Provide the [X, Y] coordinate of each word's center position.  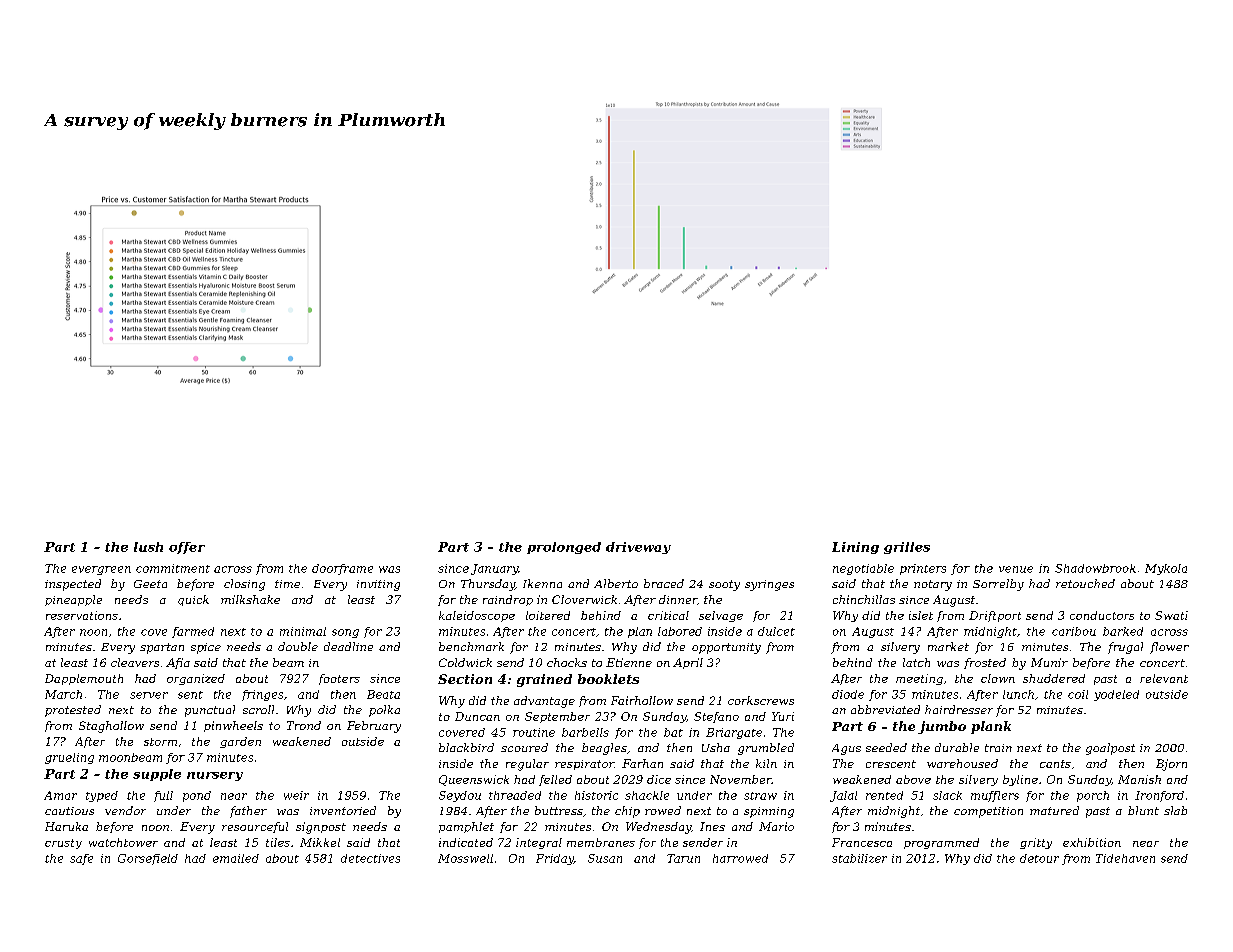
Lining [855, 548]
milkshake [250, 599]
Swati [1171, 615]
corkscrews [761, 700]
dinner [678, 599]
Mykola [1166, 569]
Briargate [734, 733]
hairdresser [959, 709]
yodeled [1116, 695]
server [149, 695]
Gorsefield [148, 859]
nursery [215, 776]
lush [148, 547]
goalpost [1110, 749]
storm [160, 742]
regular [527, 765]
